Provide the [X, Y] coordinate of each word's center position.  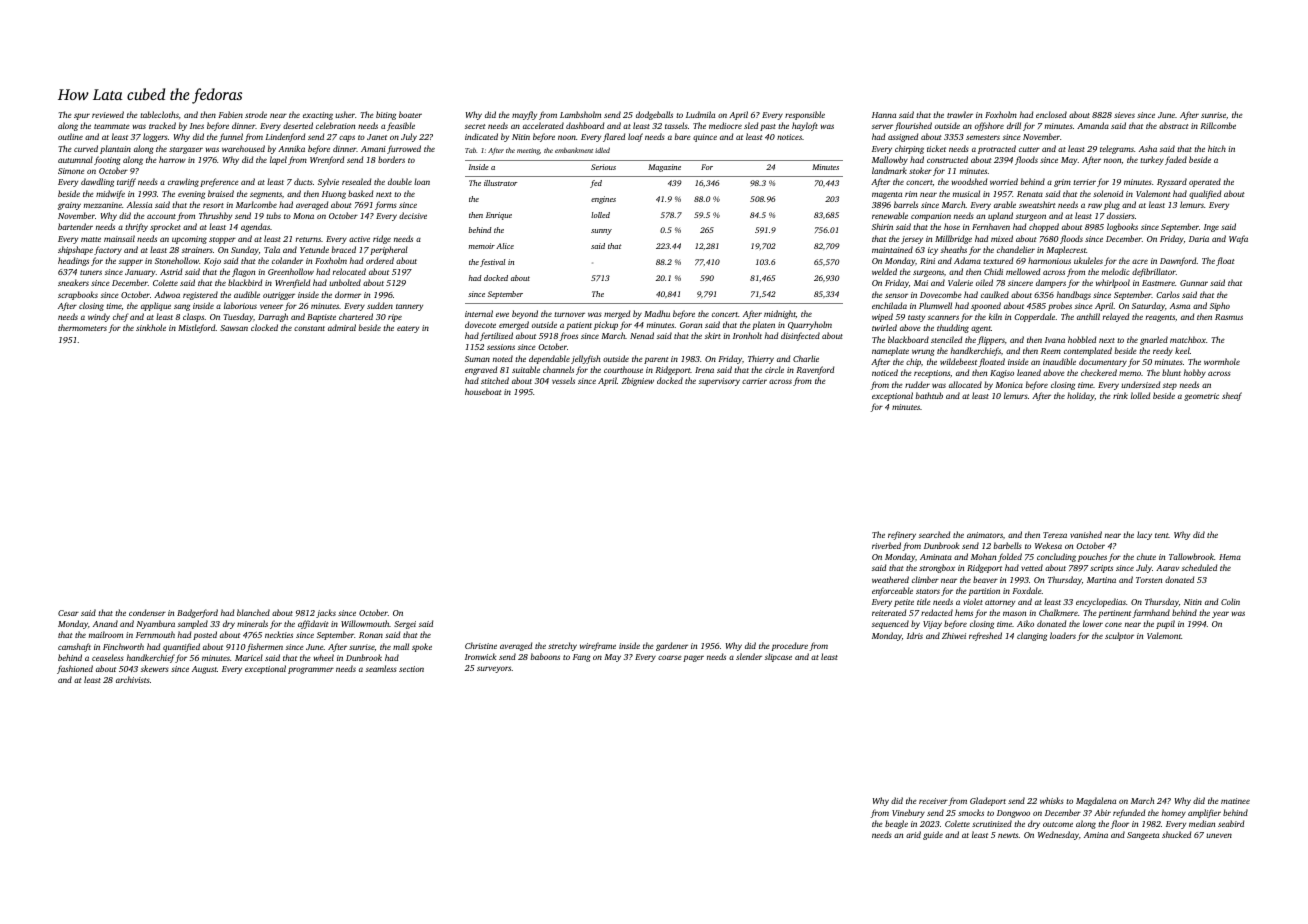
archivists [133, 679]
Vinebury [908, 813]
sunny [601, 232]
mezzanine [103, 205]
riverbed [886, 545]
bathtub [929, 395]
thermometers [82, 327]
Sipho [1220, 306]
